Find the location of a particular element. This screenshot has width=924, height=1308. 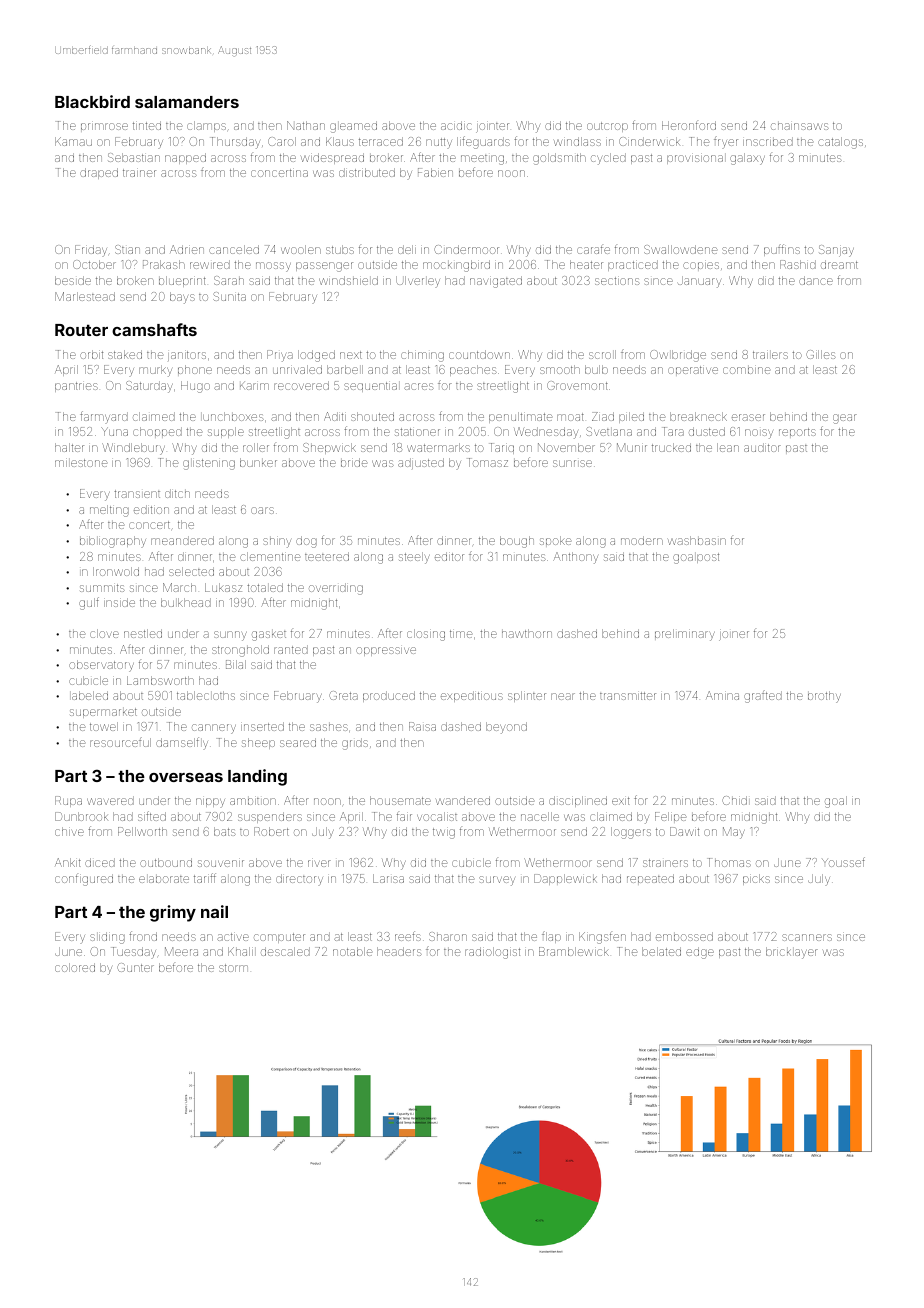

salamanders is located at coordinates (187, 102).
